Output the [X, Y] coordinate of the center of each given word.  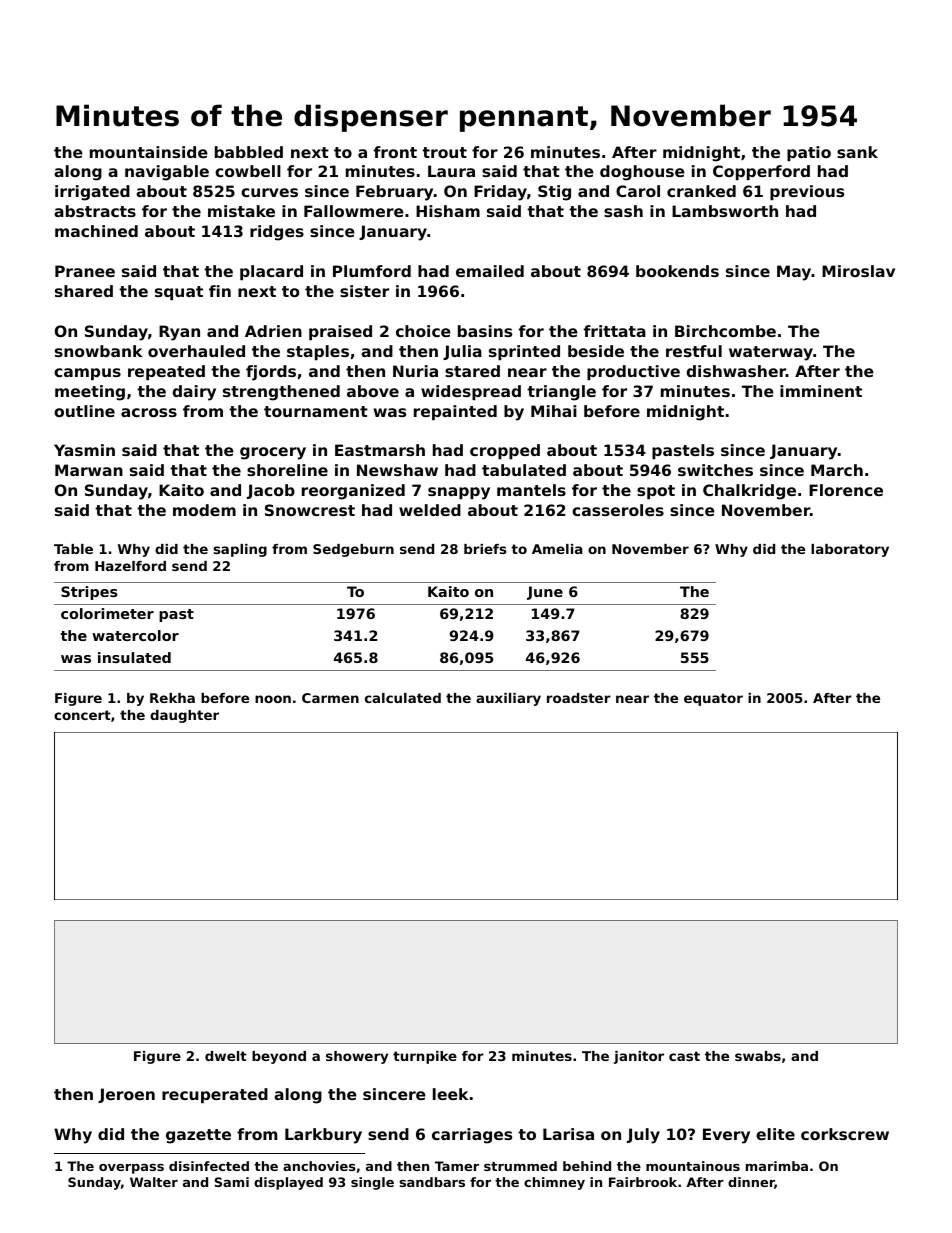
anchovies [319, 1166]
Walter [154, 1182]
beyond [279, 1057]
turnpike [425, 1057]
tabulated [524, 470]
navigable [167, 173]
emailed [490, 271]
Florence [846, 490]
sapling [240, 550]
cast [684, 1056]
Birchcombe [725, 331]
